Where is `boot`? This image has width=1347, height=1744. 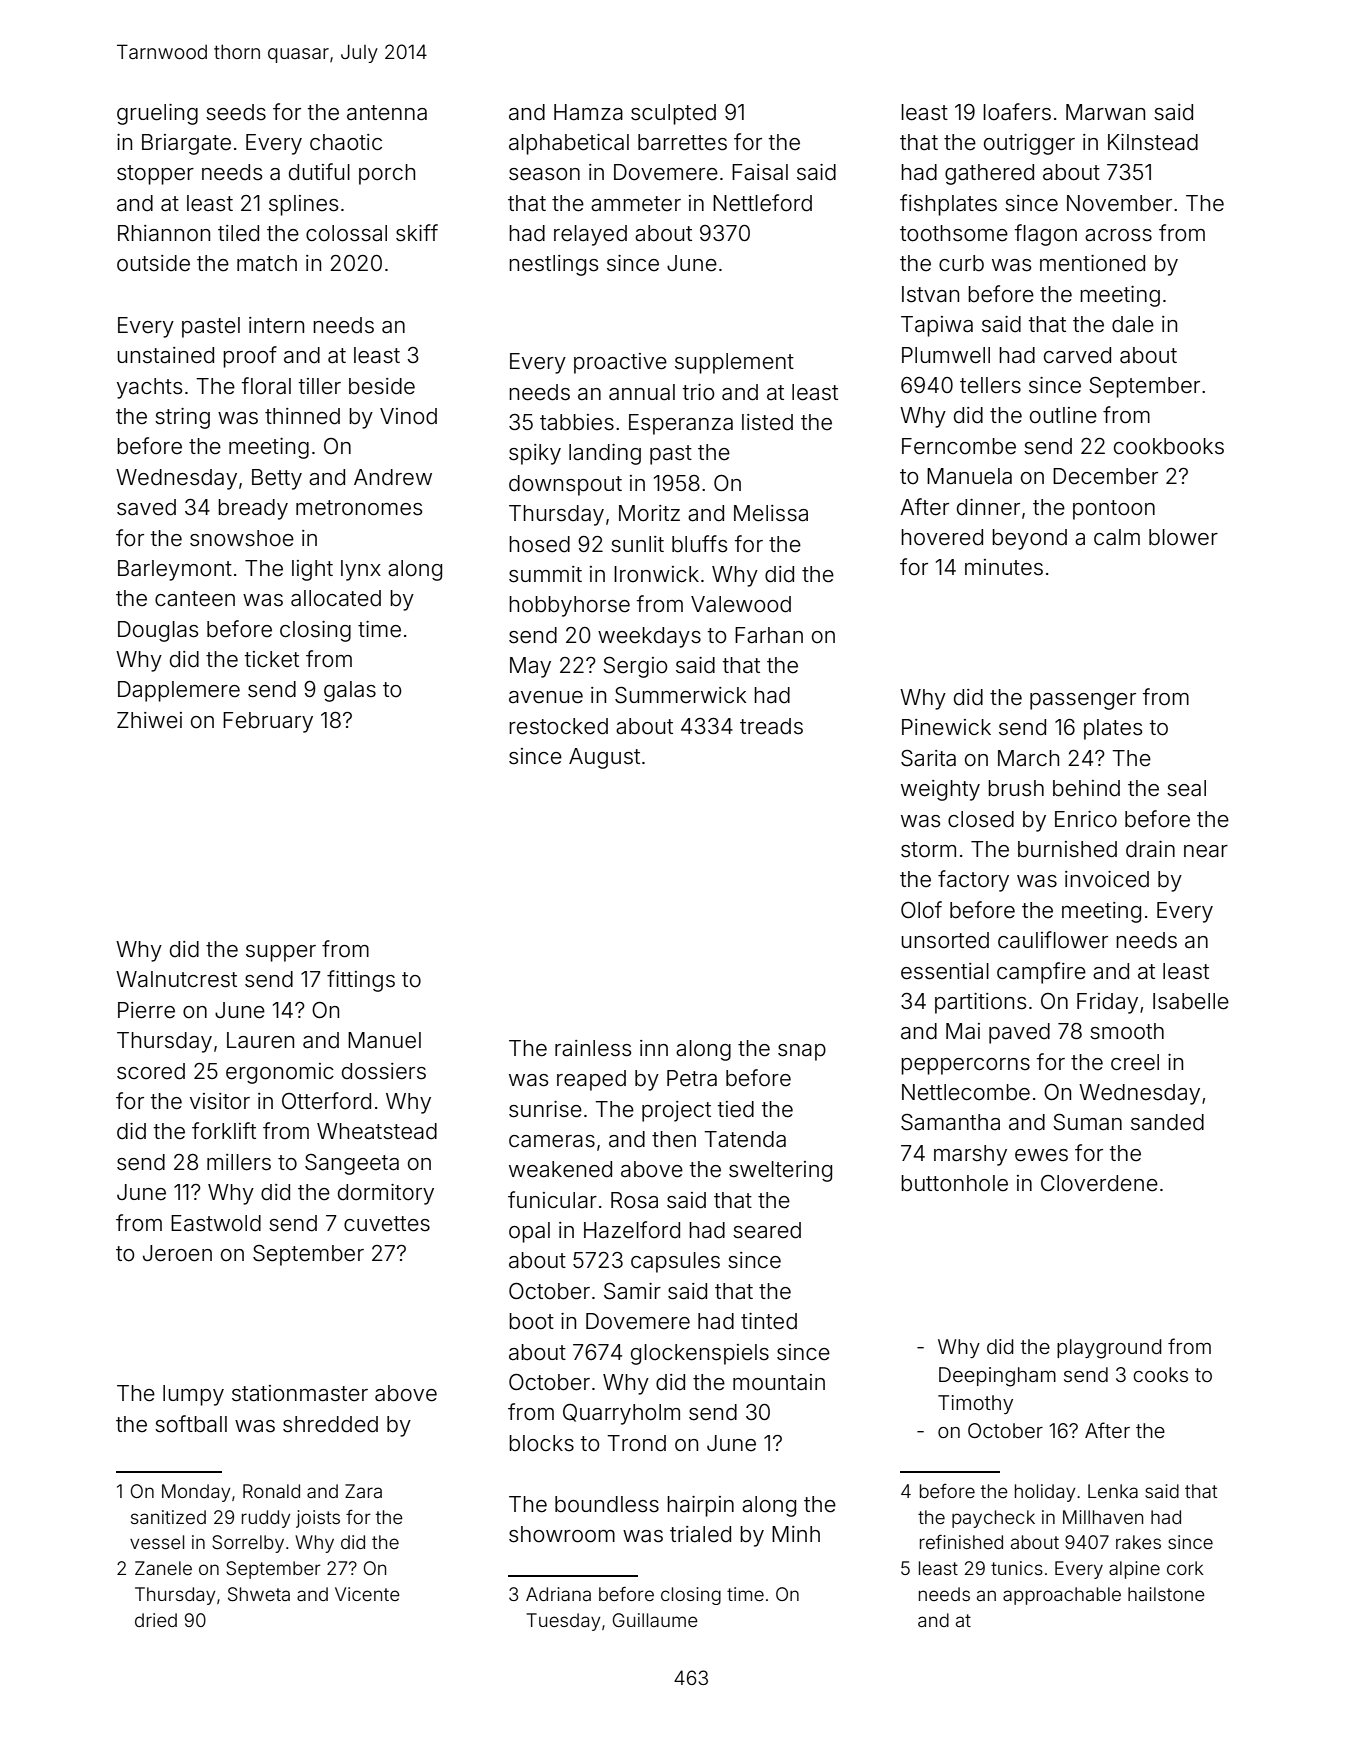
boot is located at coordinates (531, 1321).
